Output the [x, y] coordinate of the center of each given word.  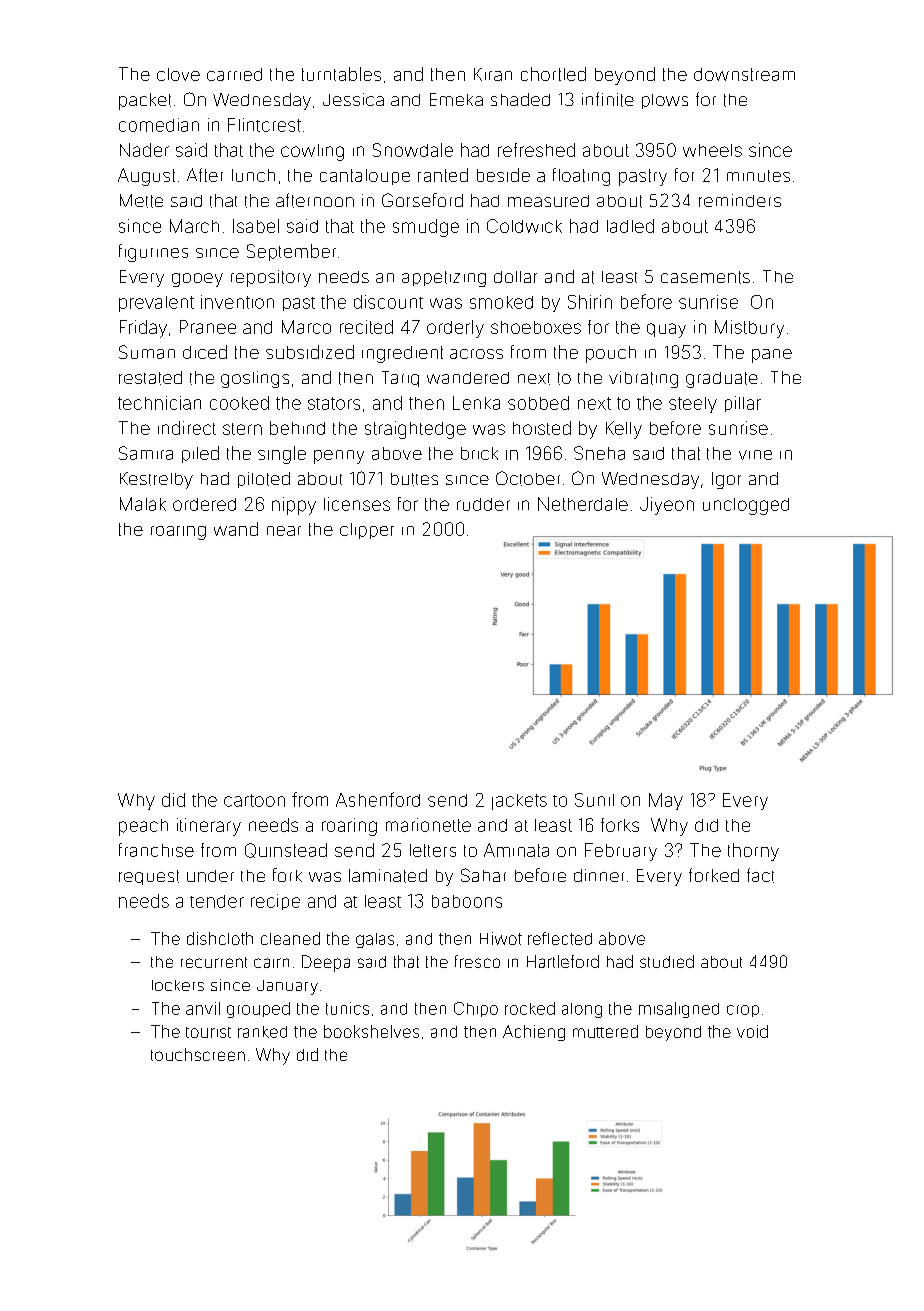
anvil [203, 1008]
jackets [519, 802]
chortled [553, 74]
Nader [144, 150]
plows [665, 101]
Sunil [594, 800]
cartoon [254, 800]
